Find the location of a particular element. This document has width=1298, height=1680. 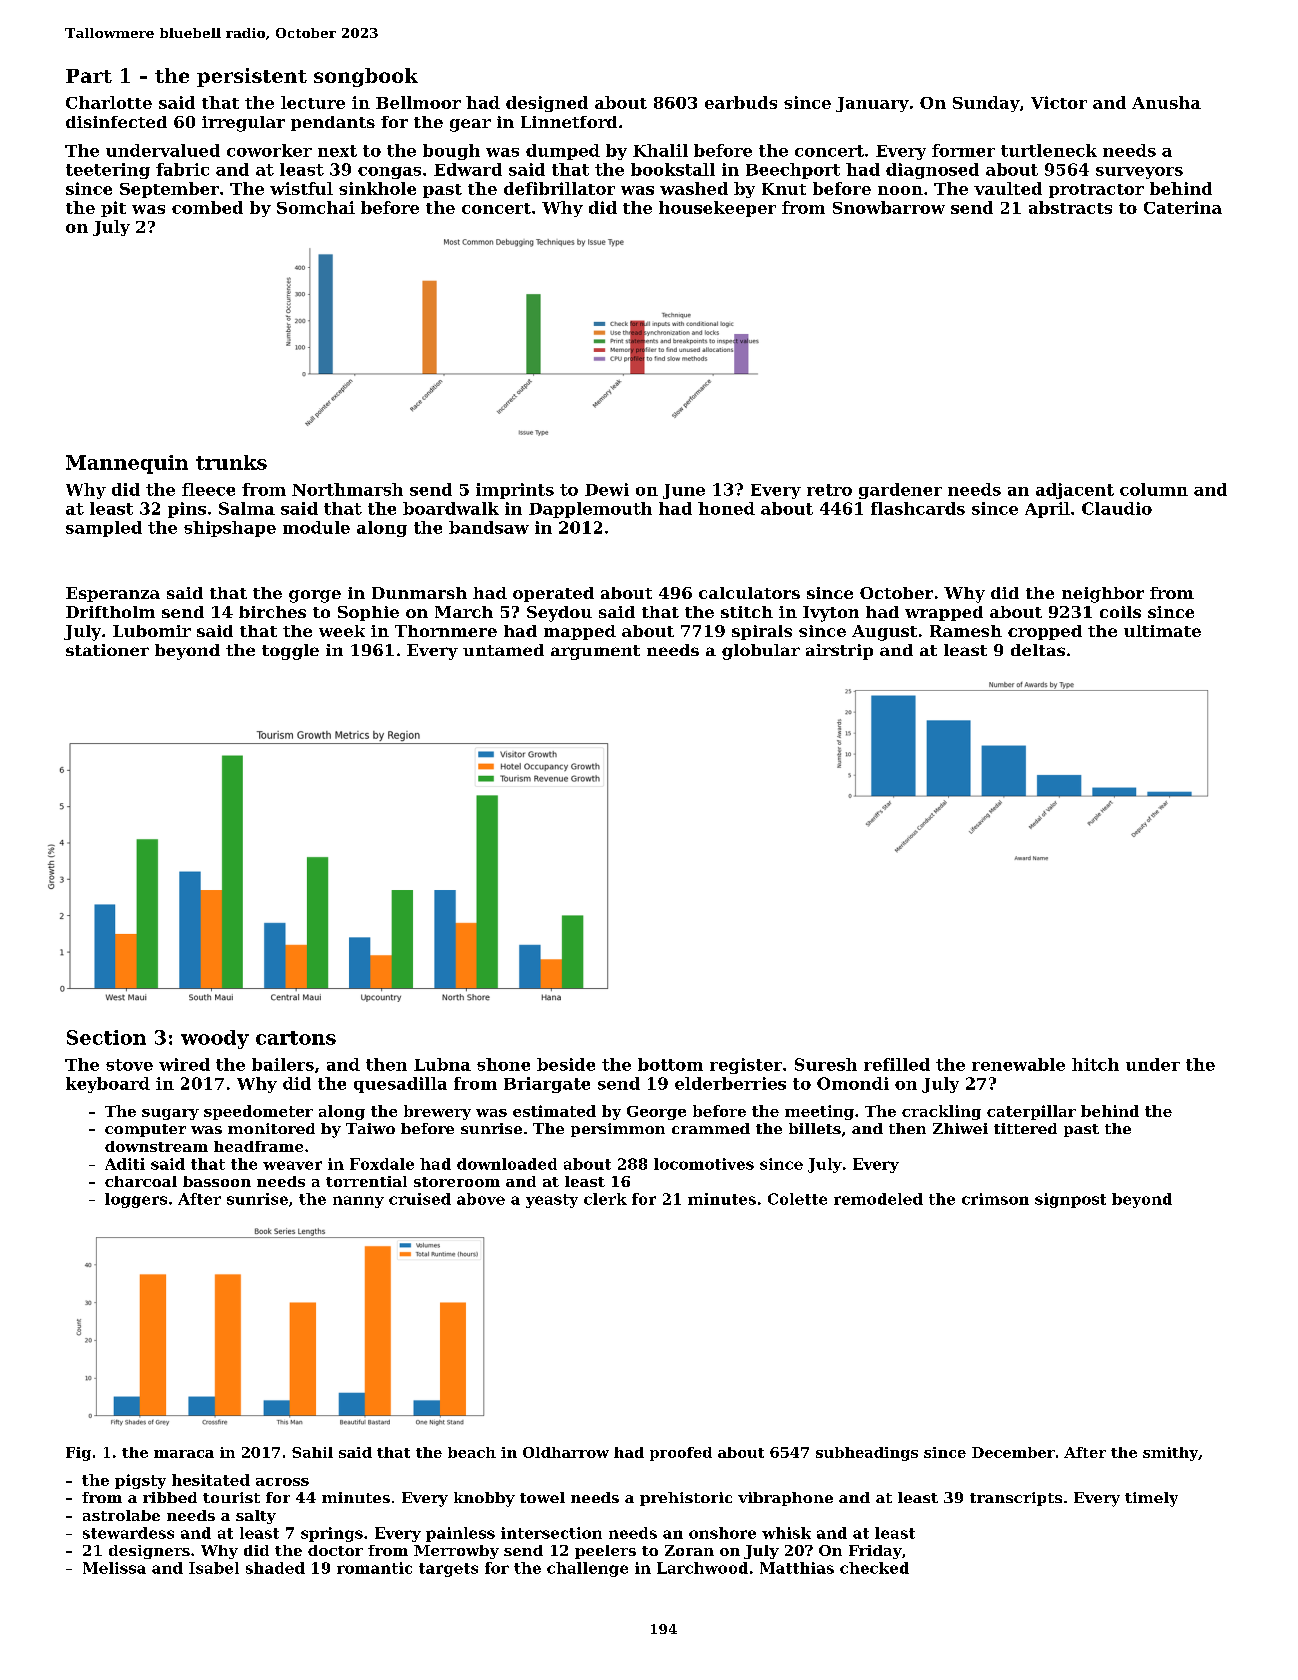

shipshape is located at coordinates (230, 529).
